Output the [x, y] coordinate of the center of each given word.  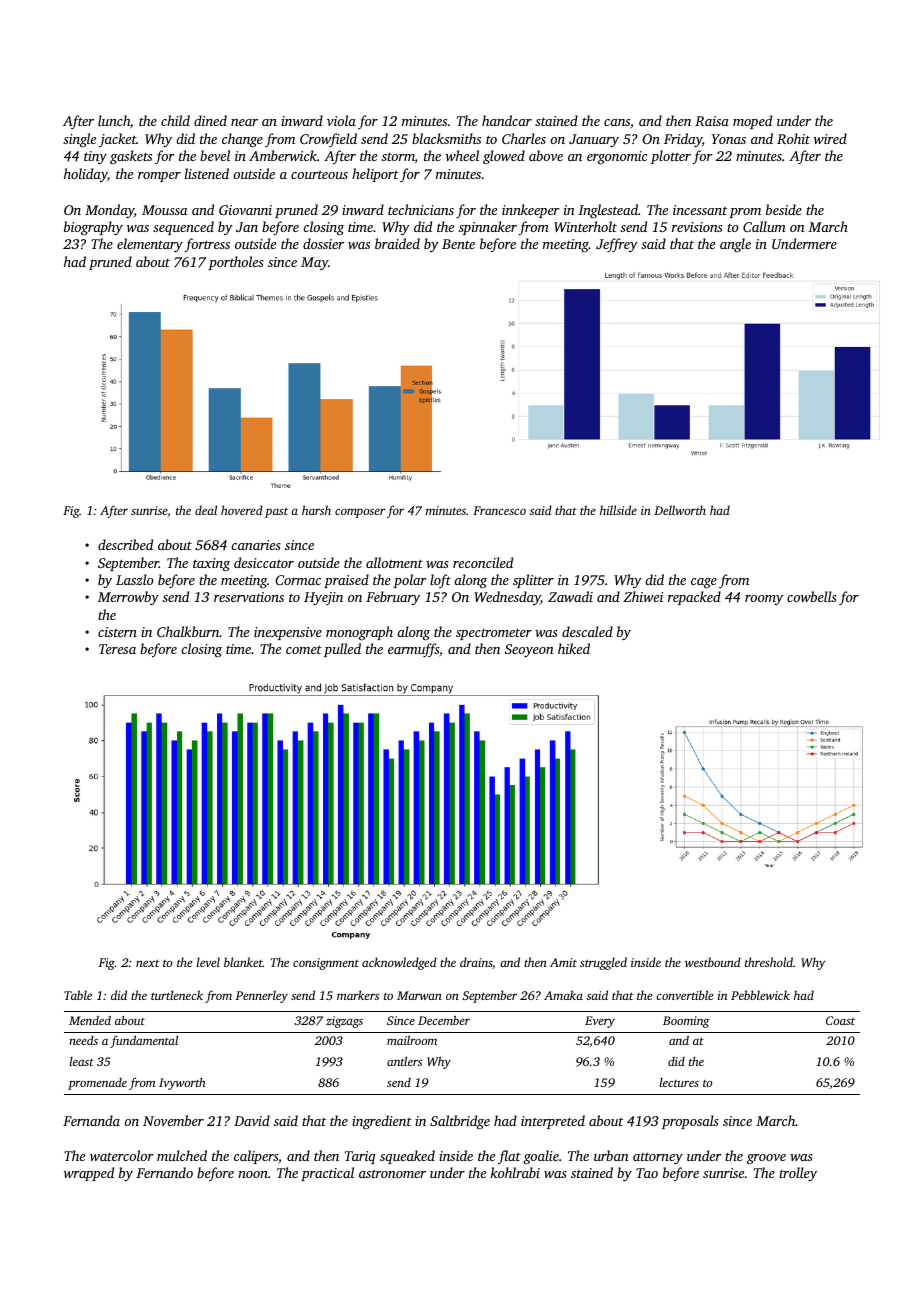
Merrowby [128, 598]
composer [360, 513]
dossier [323, 243]
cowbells [812, 596]
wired [830, 138]
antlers [404, 1061]
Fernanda [91, 1120]
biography [93, 228]
